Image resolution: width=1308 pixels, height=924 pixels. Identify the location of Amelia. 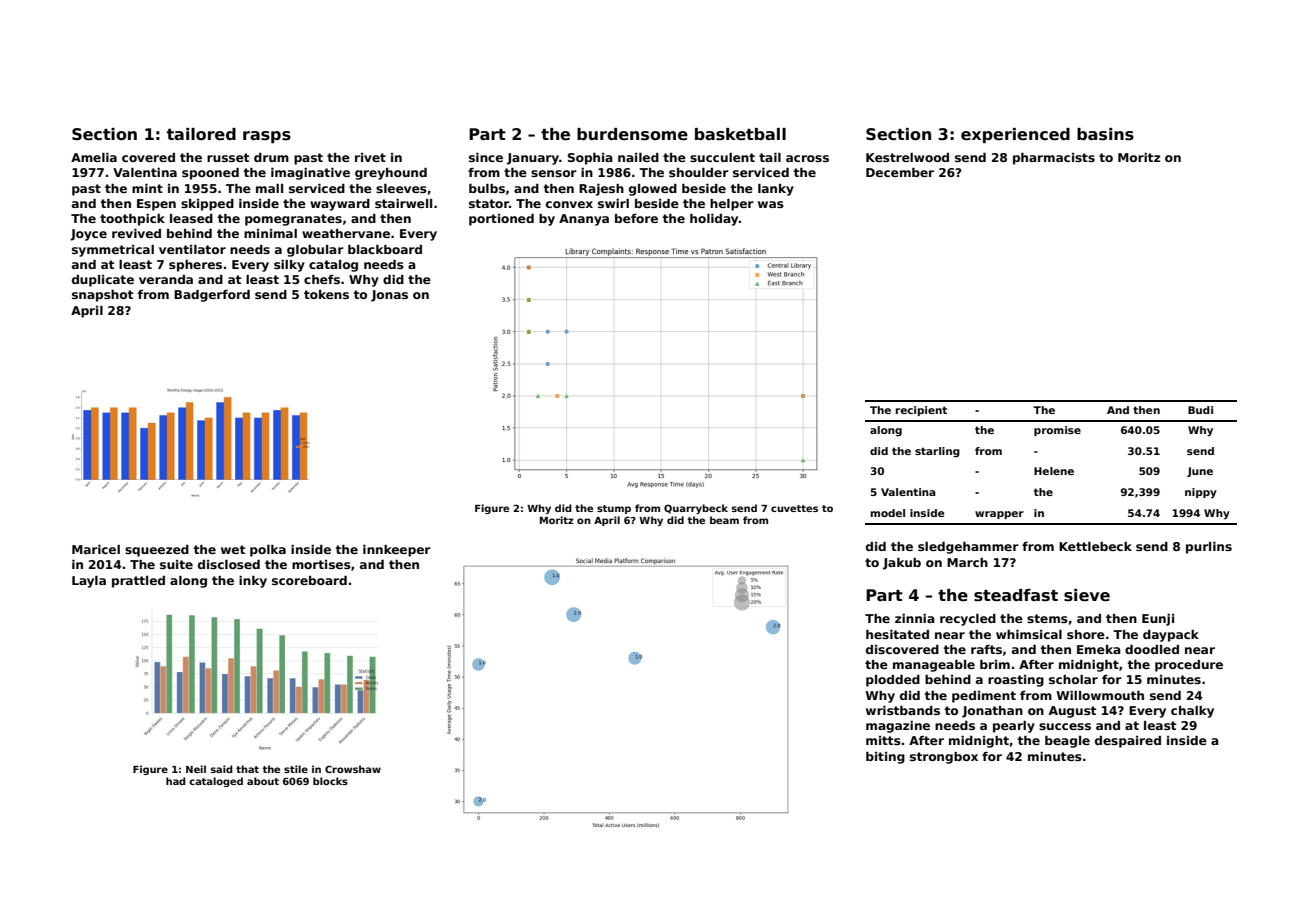
(94, 157).
